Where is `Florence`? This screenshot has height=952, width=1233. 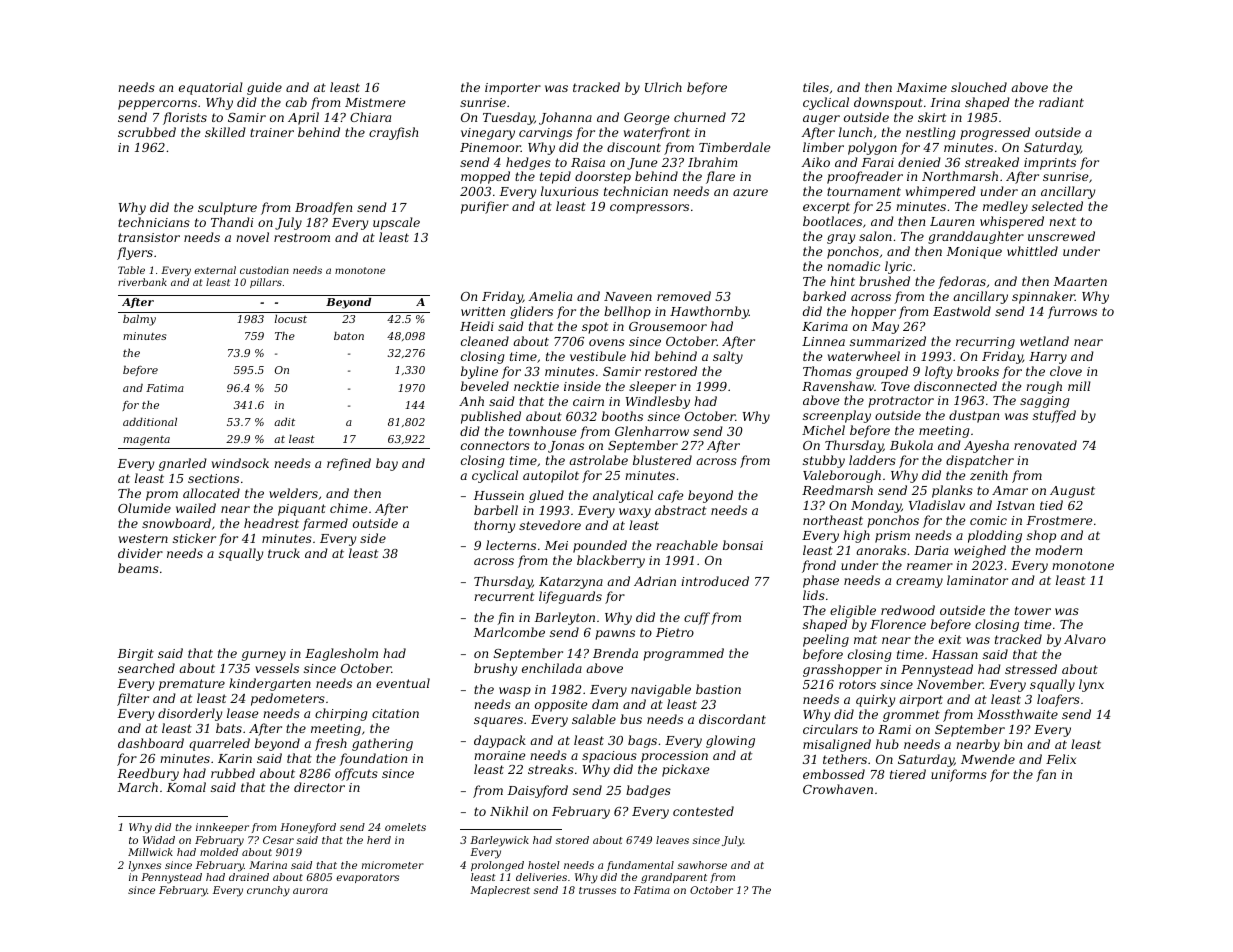
Florence is located at coordinates (898, 624).
